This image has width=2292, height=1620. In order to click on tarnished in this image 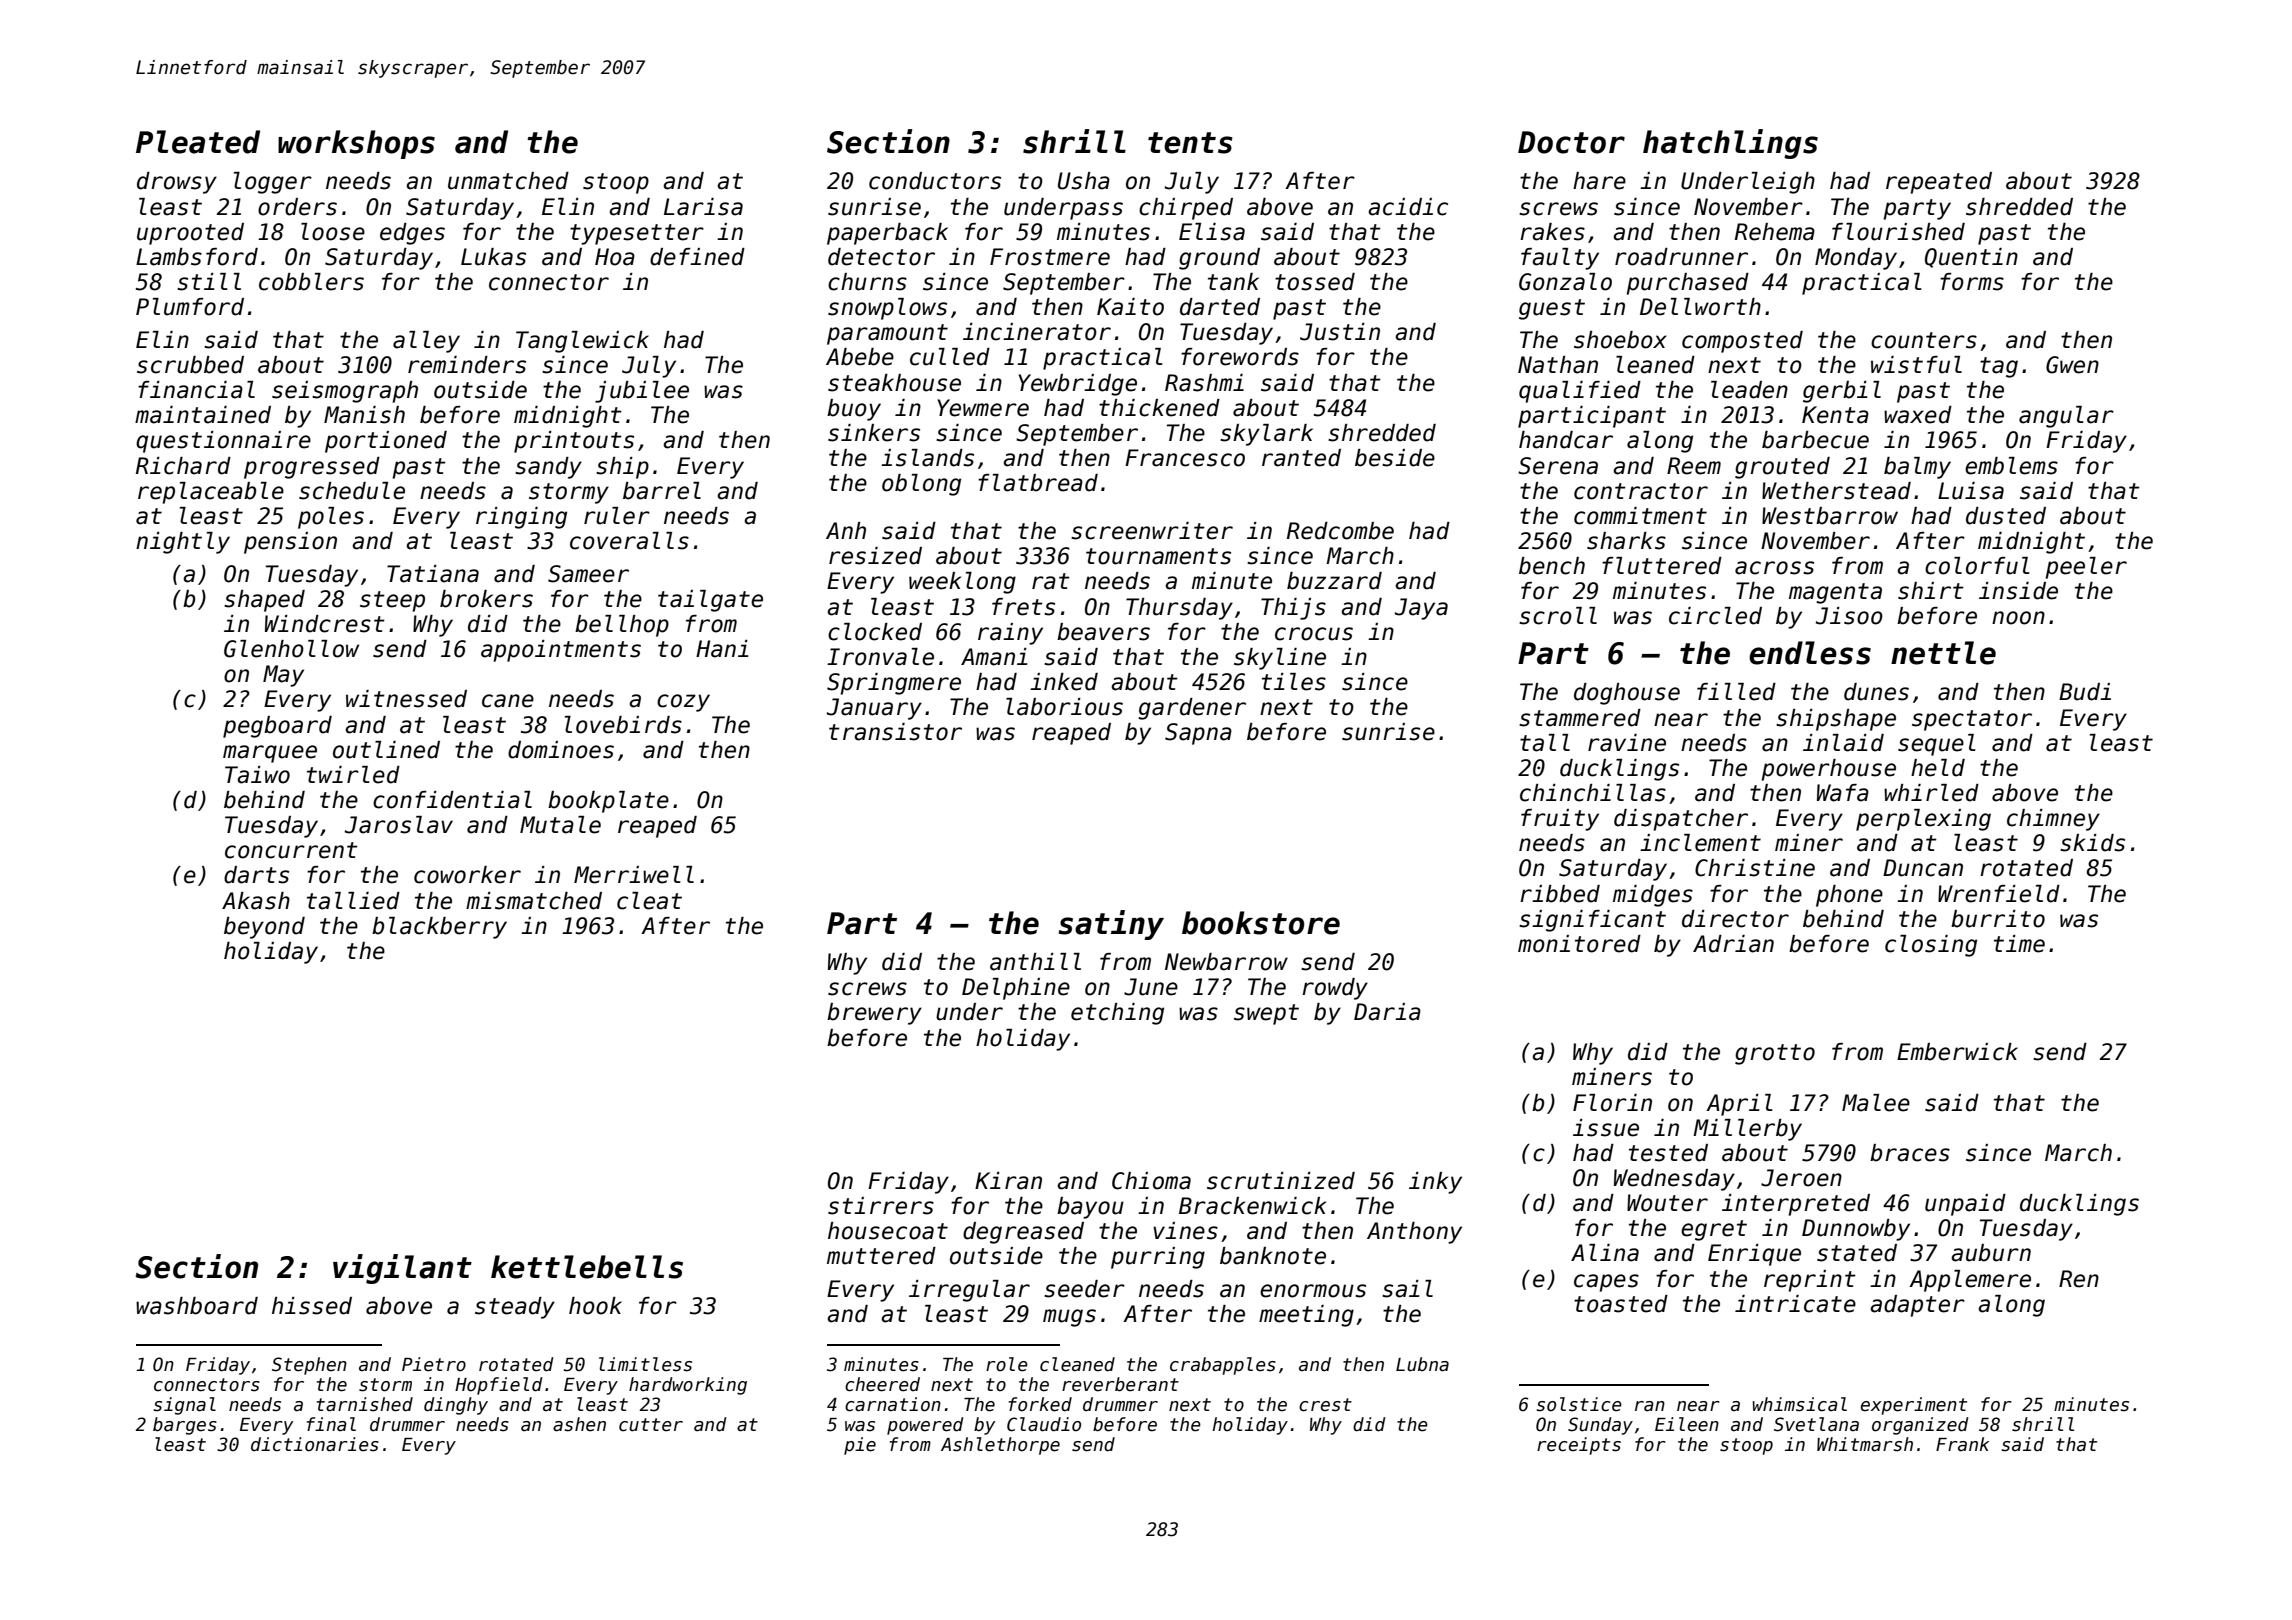, I will do `click(365, 1404)`.
